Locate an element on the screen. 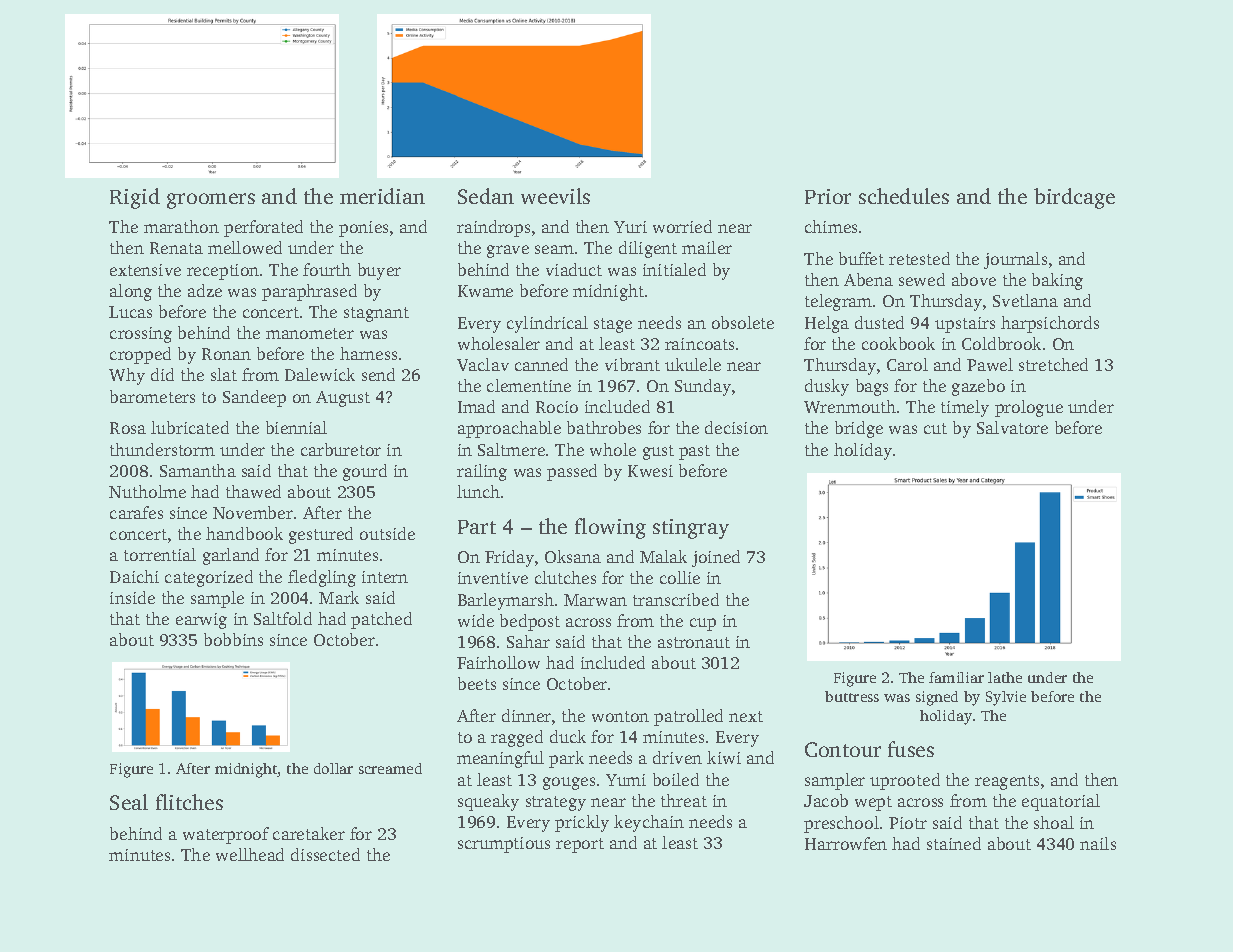 This screenshot has width=1233, height=952. cropped is located at coordinates (140, 355).
